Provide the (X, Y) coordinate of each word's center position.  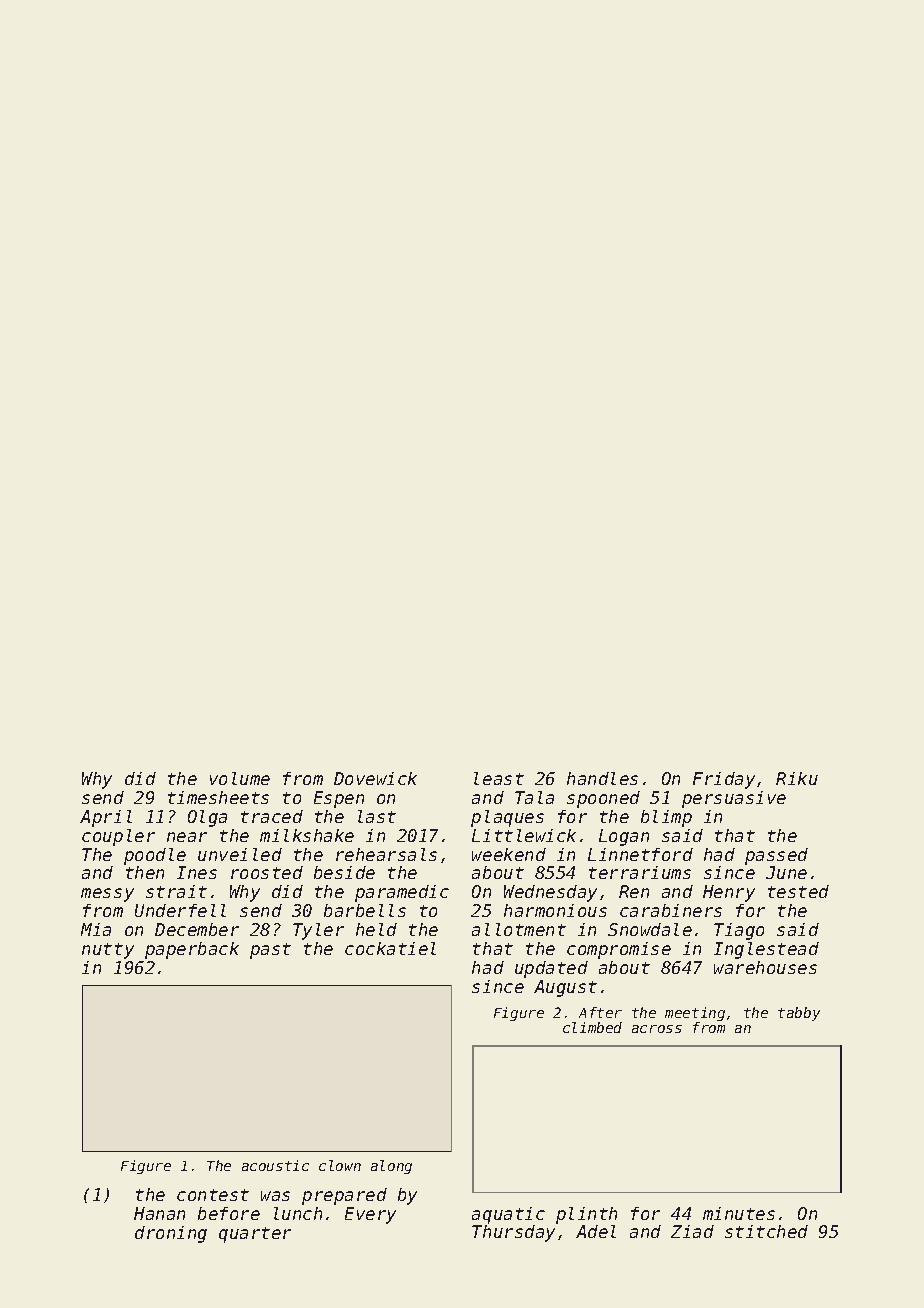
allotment (519, 929)
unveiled (240, 854)
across (657, 1029)
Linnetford (640, 854)
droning (171, 1234)
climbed (592, 1027)
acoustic (275, 1165)
